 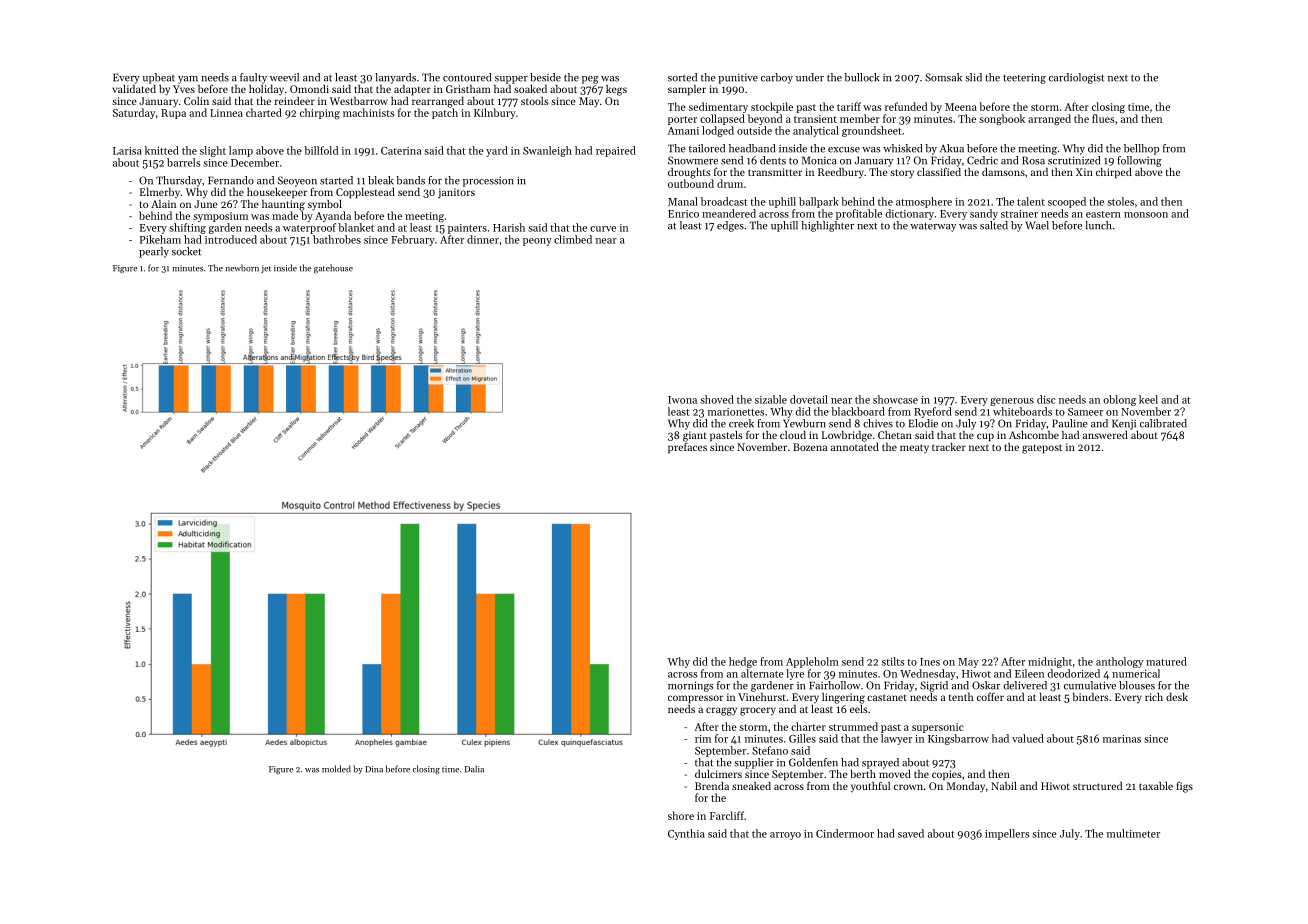 I want to click on validated, so click(x=134, y=89).
